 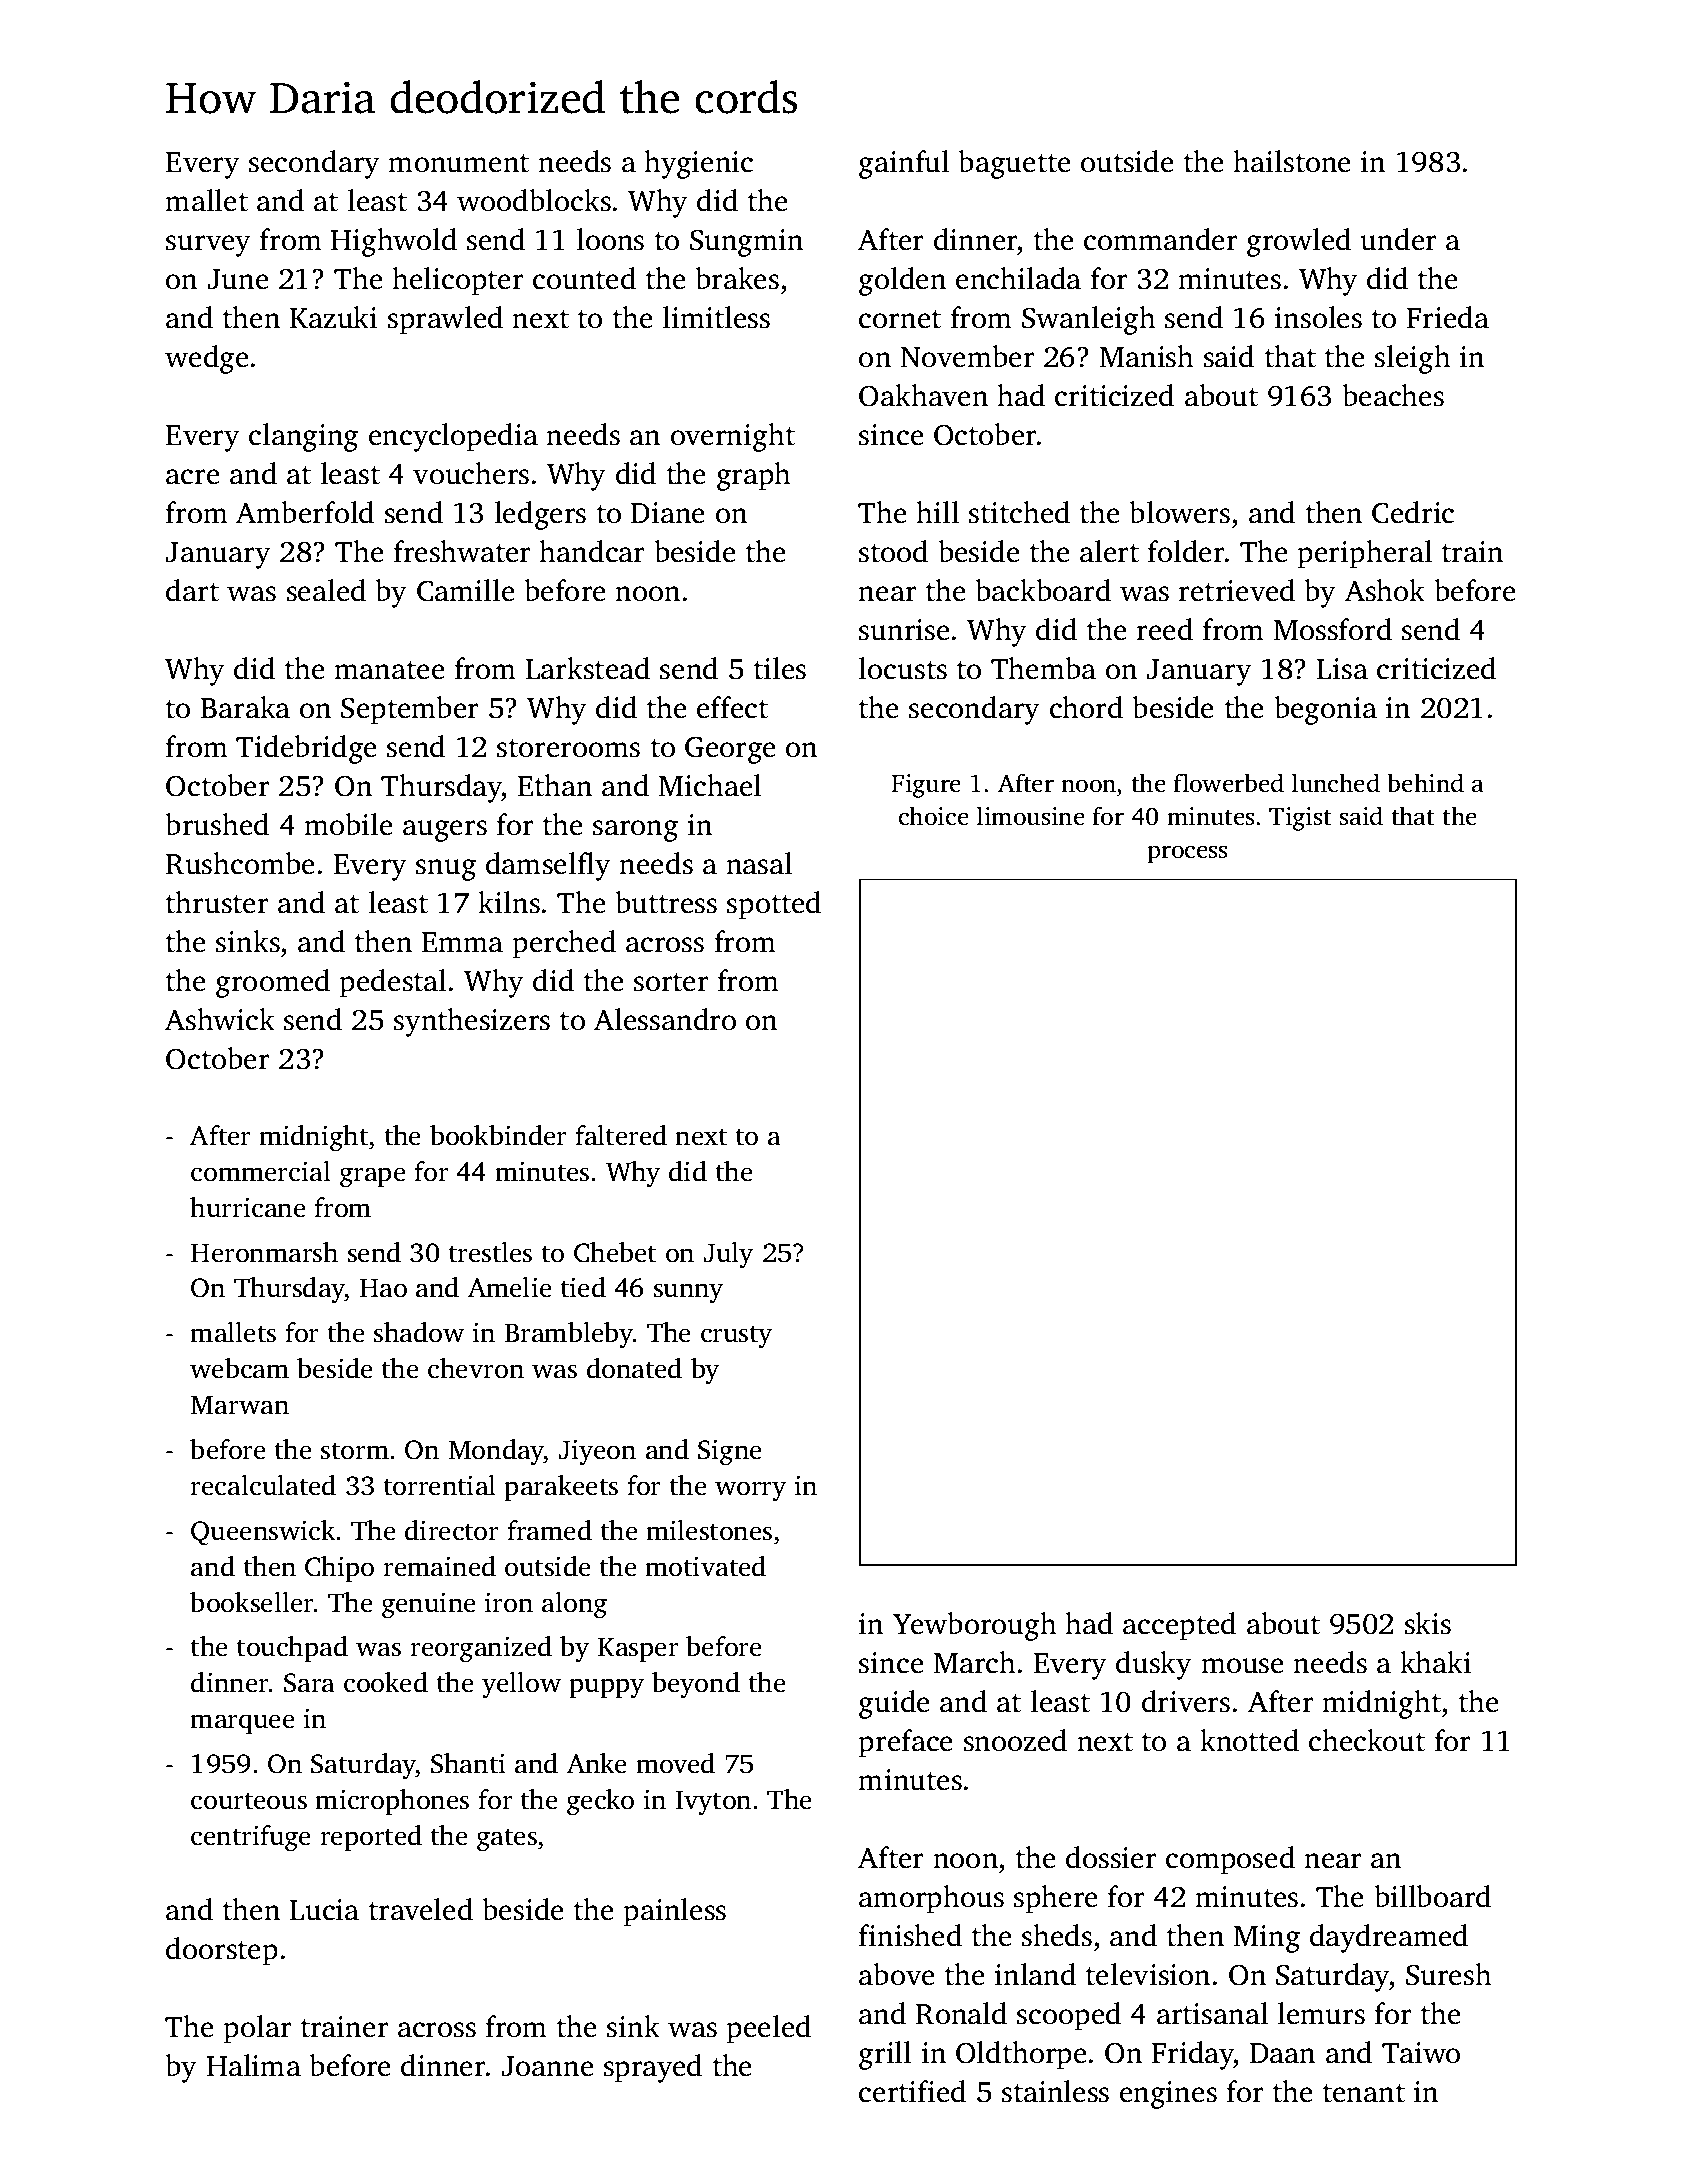 What do you see at coordinates (774, 905) in the screenshot?
I see `spotted` at bounding box center [774, 905].
